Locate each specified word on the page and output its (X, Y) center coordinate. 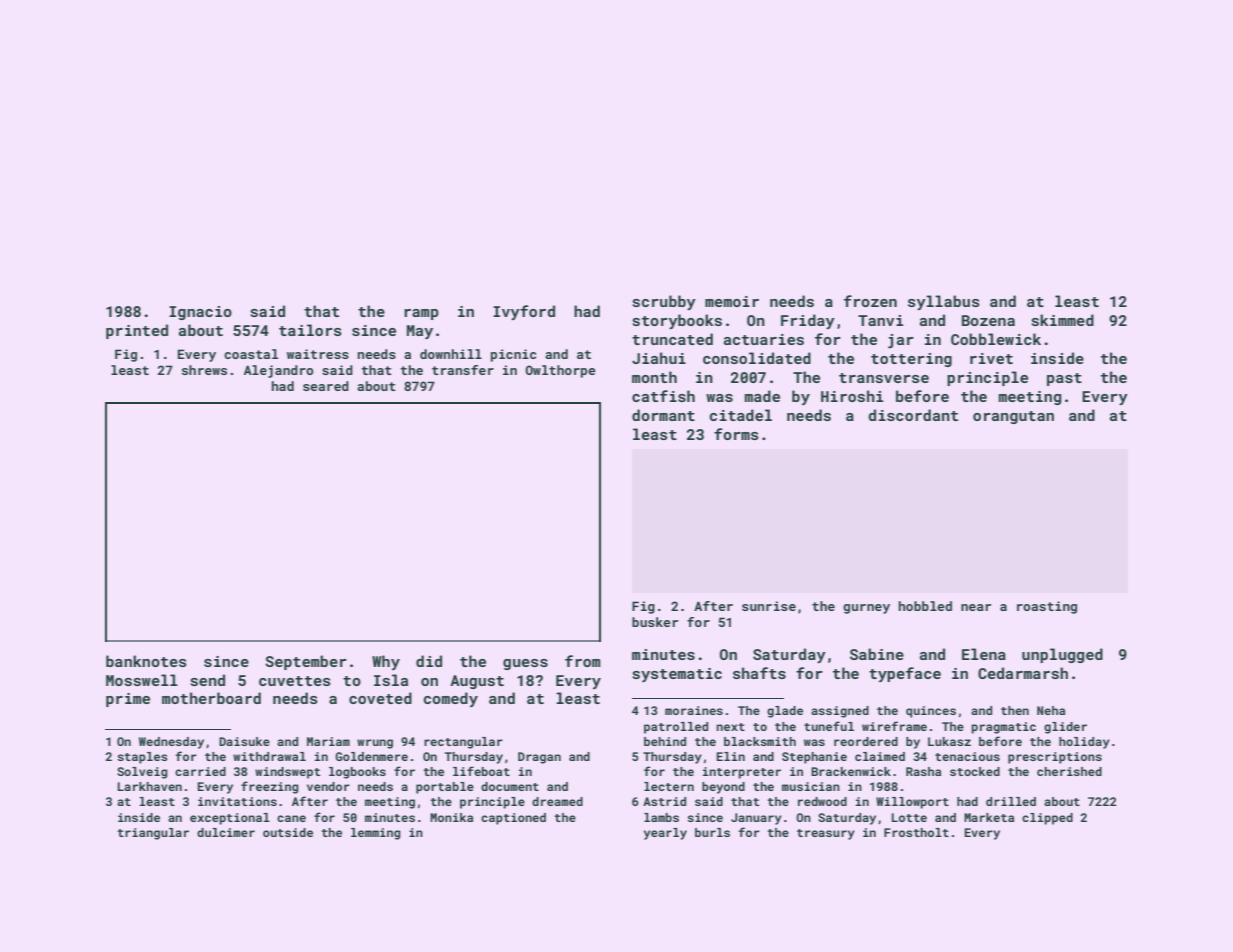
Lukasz (949, 741)
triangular (153, 834)
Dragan (539, 758)
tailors (310, 330)
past (1064, 379)
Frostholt (916, 832)
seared (326, 386)
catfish (663, 396)
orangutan (1013, 417)
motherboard (211, 698)
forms (736, 434)
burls (712, 832)
